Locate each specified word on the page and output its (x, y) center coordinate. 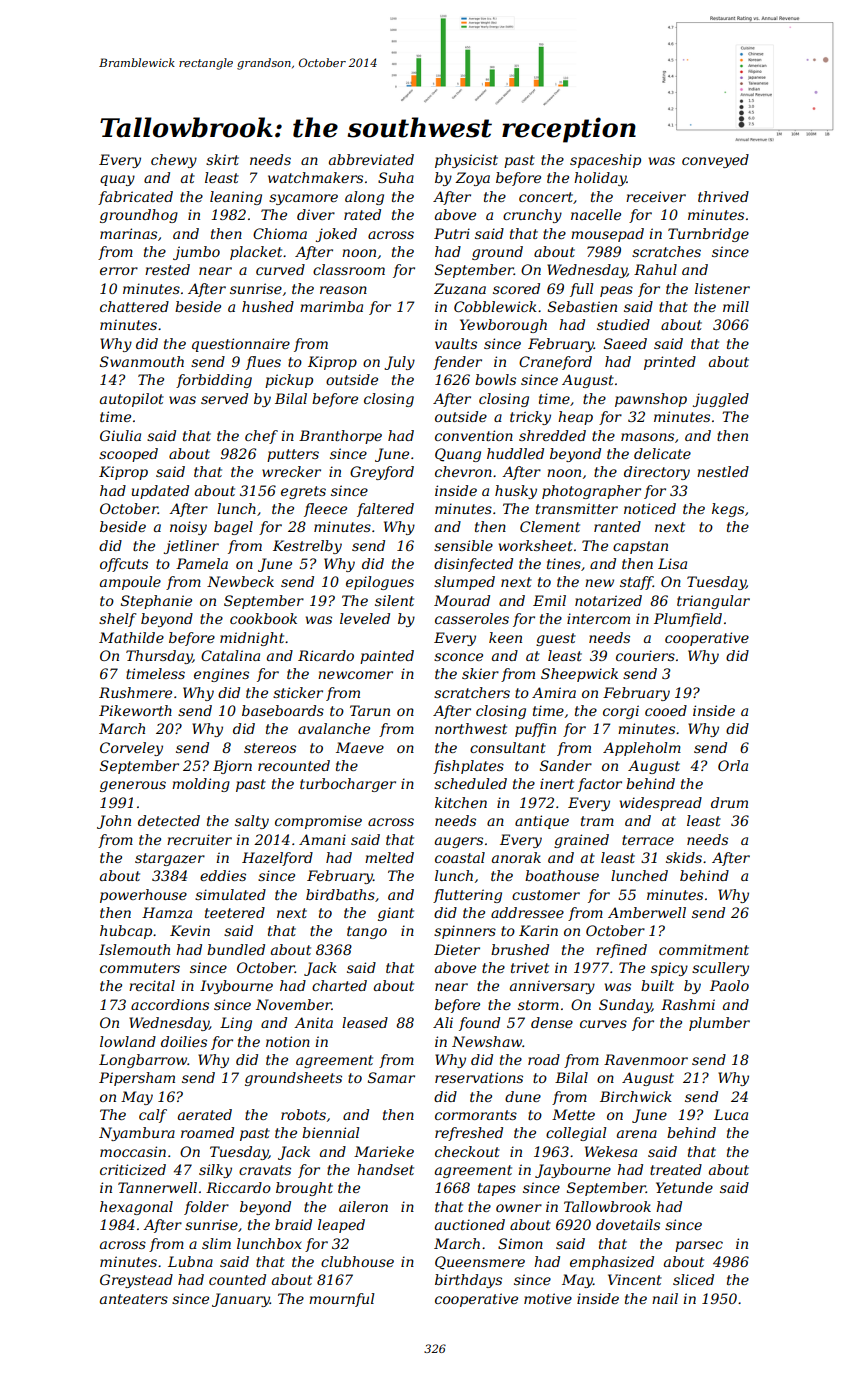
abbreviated (371, 159)
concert (546, 197)
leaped (341, 1226)
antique (542, 822)
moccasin (133, 1151)
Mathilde (131, 637)
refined (621, 951)
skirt (222, 159)
